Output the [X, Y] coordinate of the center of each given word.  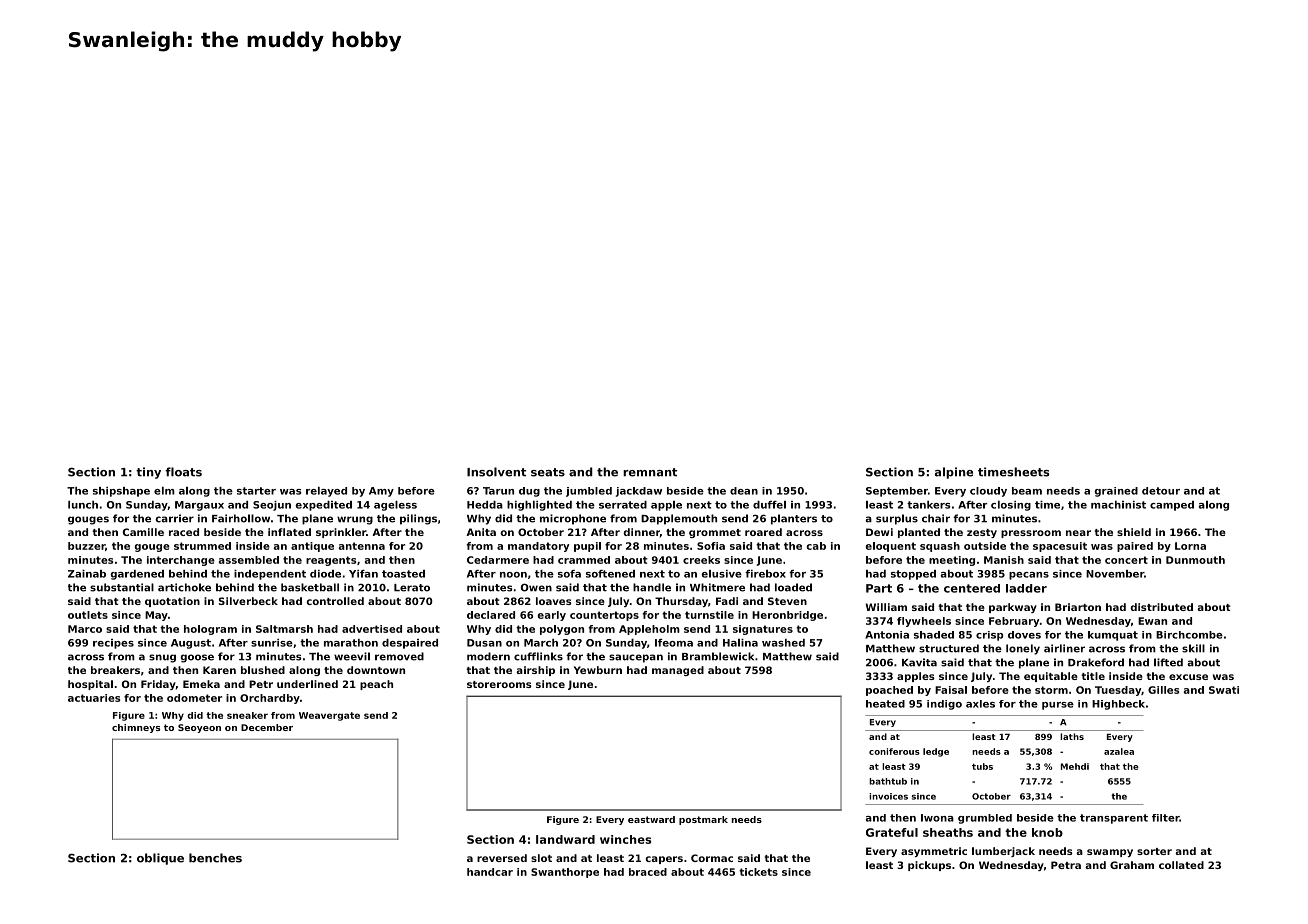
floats [183, 472]
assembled [249, 560]
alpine [954, 473]
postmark [703, 820]
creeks [701, 560]
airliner [1064, 648]
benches [215, 858]
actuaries [94, 698]
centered [972, 588]
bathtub [888, 781]
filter [1166, 818]
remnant [650, 472]
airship [535, 671]
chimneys [136, 728]
